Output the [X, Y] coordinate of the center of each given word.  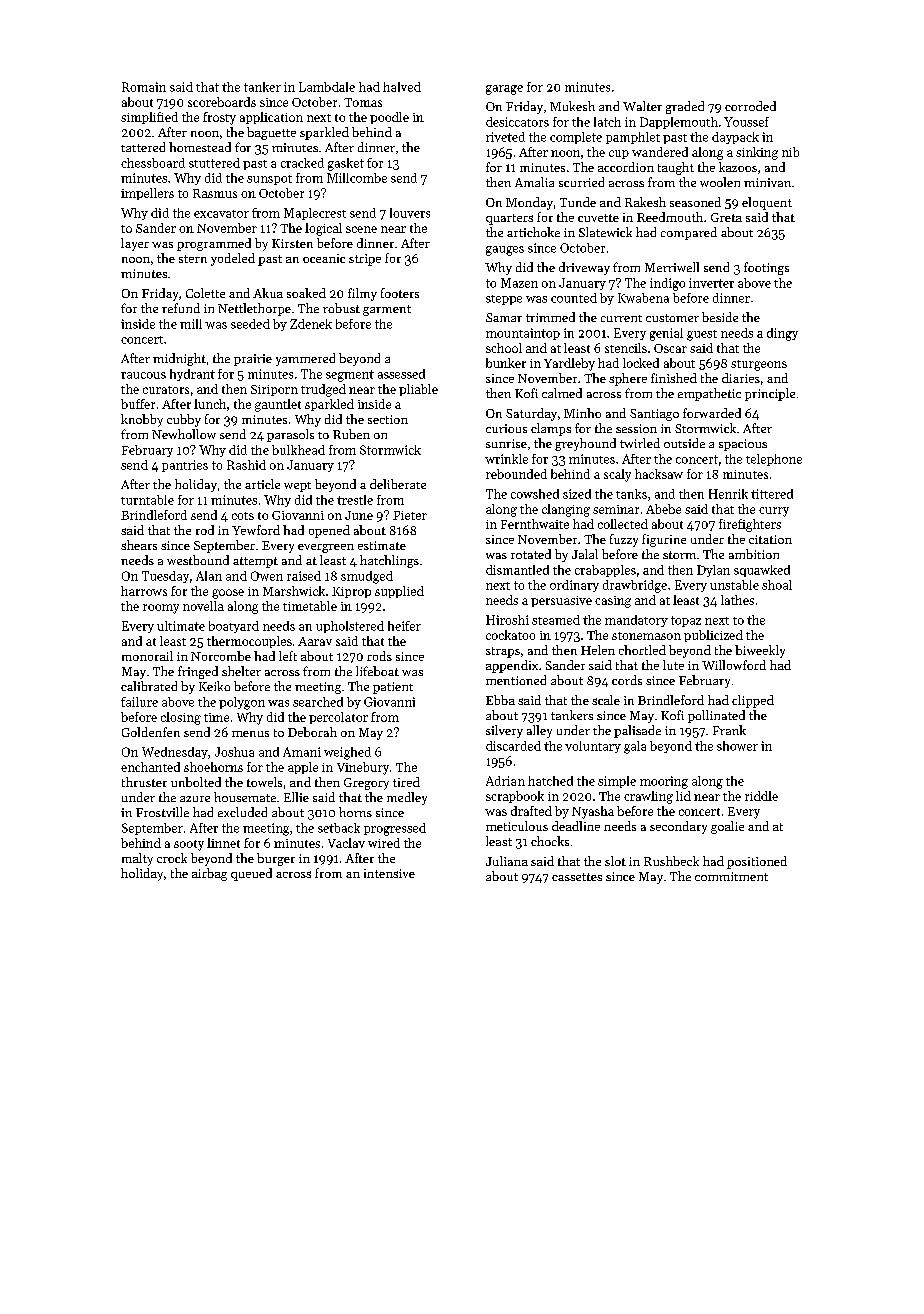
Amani [302, 752]
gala [635, 747]
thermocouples [249, 642]
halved [402, 87]
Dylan [713, 571]
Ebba [500, 700]
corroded [750, 106]
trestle [355, 500]
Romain [144, 87]
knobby [142, 420]
